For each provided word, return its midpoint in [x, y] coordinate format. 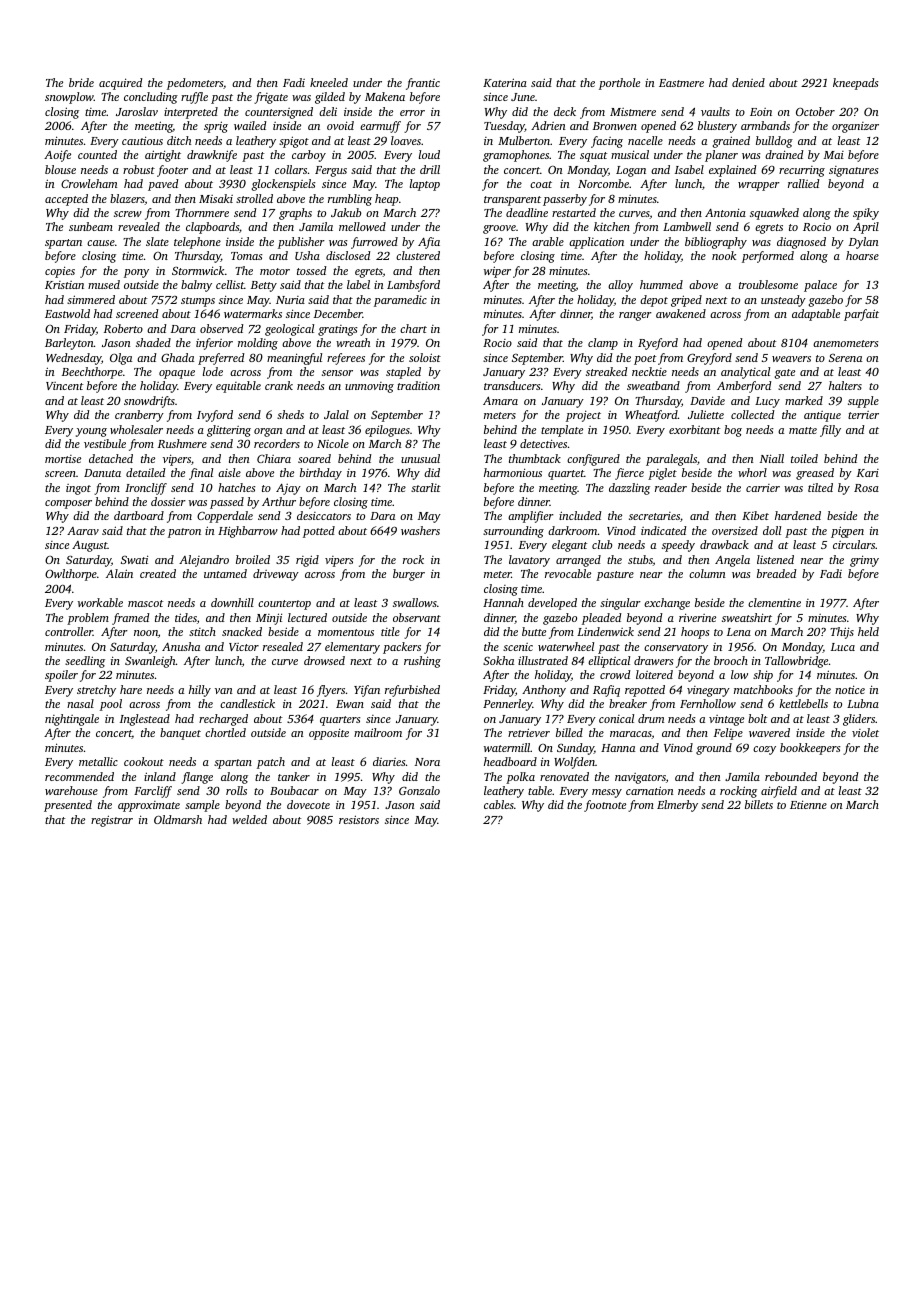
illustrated [543, 660]
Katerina [505, 82]
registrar [112, 821]
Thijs [842, 633]
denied [748, 82]
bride [81, 82]
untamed [225, 573]
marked [804, 400]
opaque [177, 374]
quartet [566, 475]
